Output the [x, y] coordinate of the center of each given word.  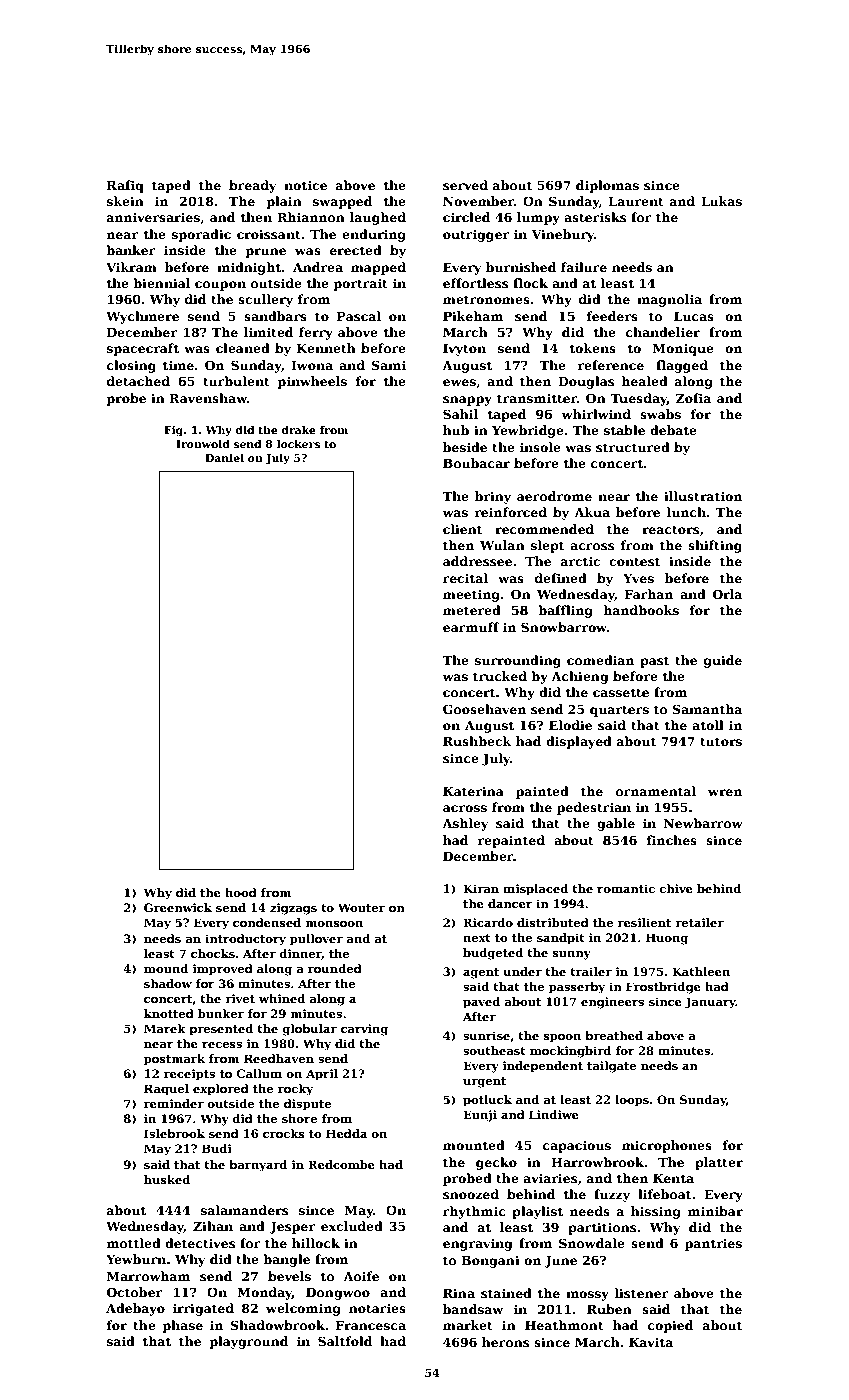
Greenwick [178, 907]
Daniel [224, 457]
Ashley [465, 824]
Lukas [721, 201]
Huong [667, 939]
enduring [374, 235]
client [463, 529]
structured [633, 447]
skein [125, 201]
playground [249, 1342]
